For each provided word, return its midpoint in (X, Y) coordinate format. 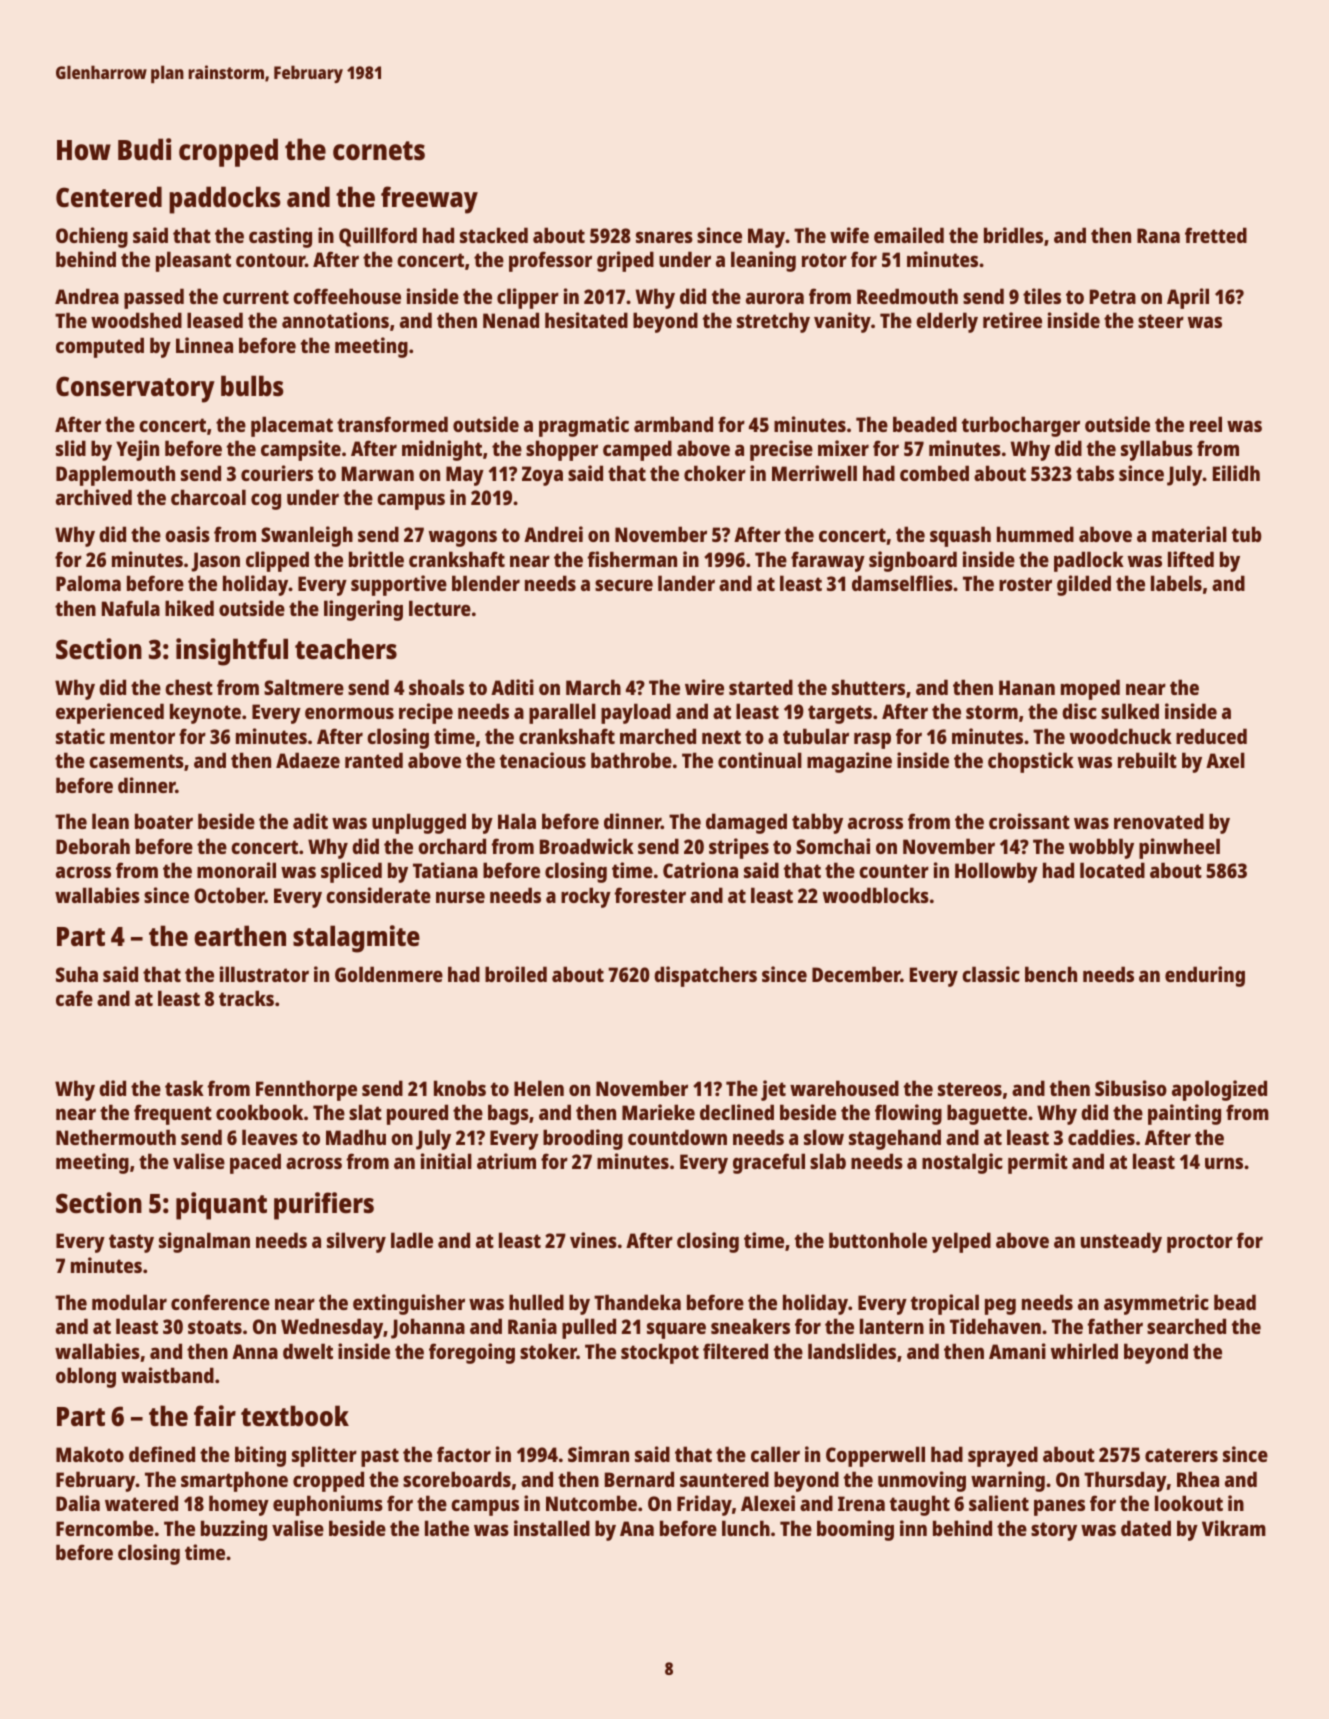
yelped (961, 1242)
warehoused (844, 1088)
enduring (1205, 976)
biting (260, 1456)
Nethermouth (116, 1137)
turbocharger (1021, 426)
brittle (376, 559)
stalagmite (356, 939)
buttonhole (878, 1240)
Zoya (542, 476)
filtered (735, 1351)
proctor (1200, 1243)
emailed (909, 235)
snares (664, 237)
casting (280, 237)
